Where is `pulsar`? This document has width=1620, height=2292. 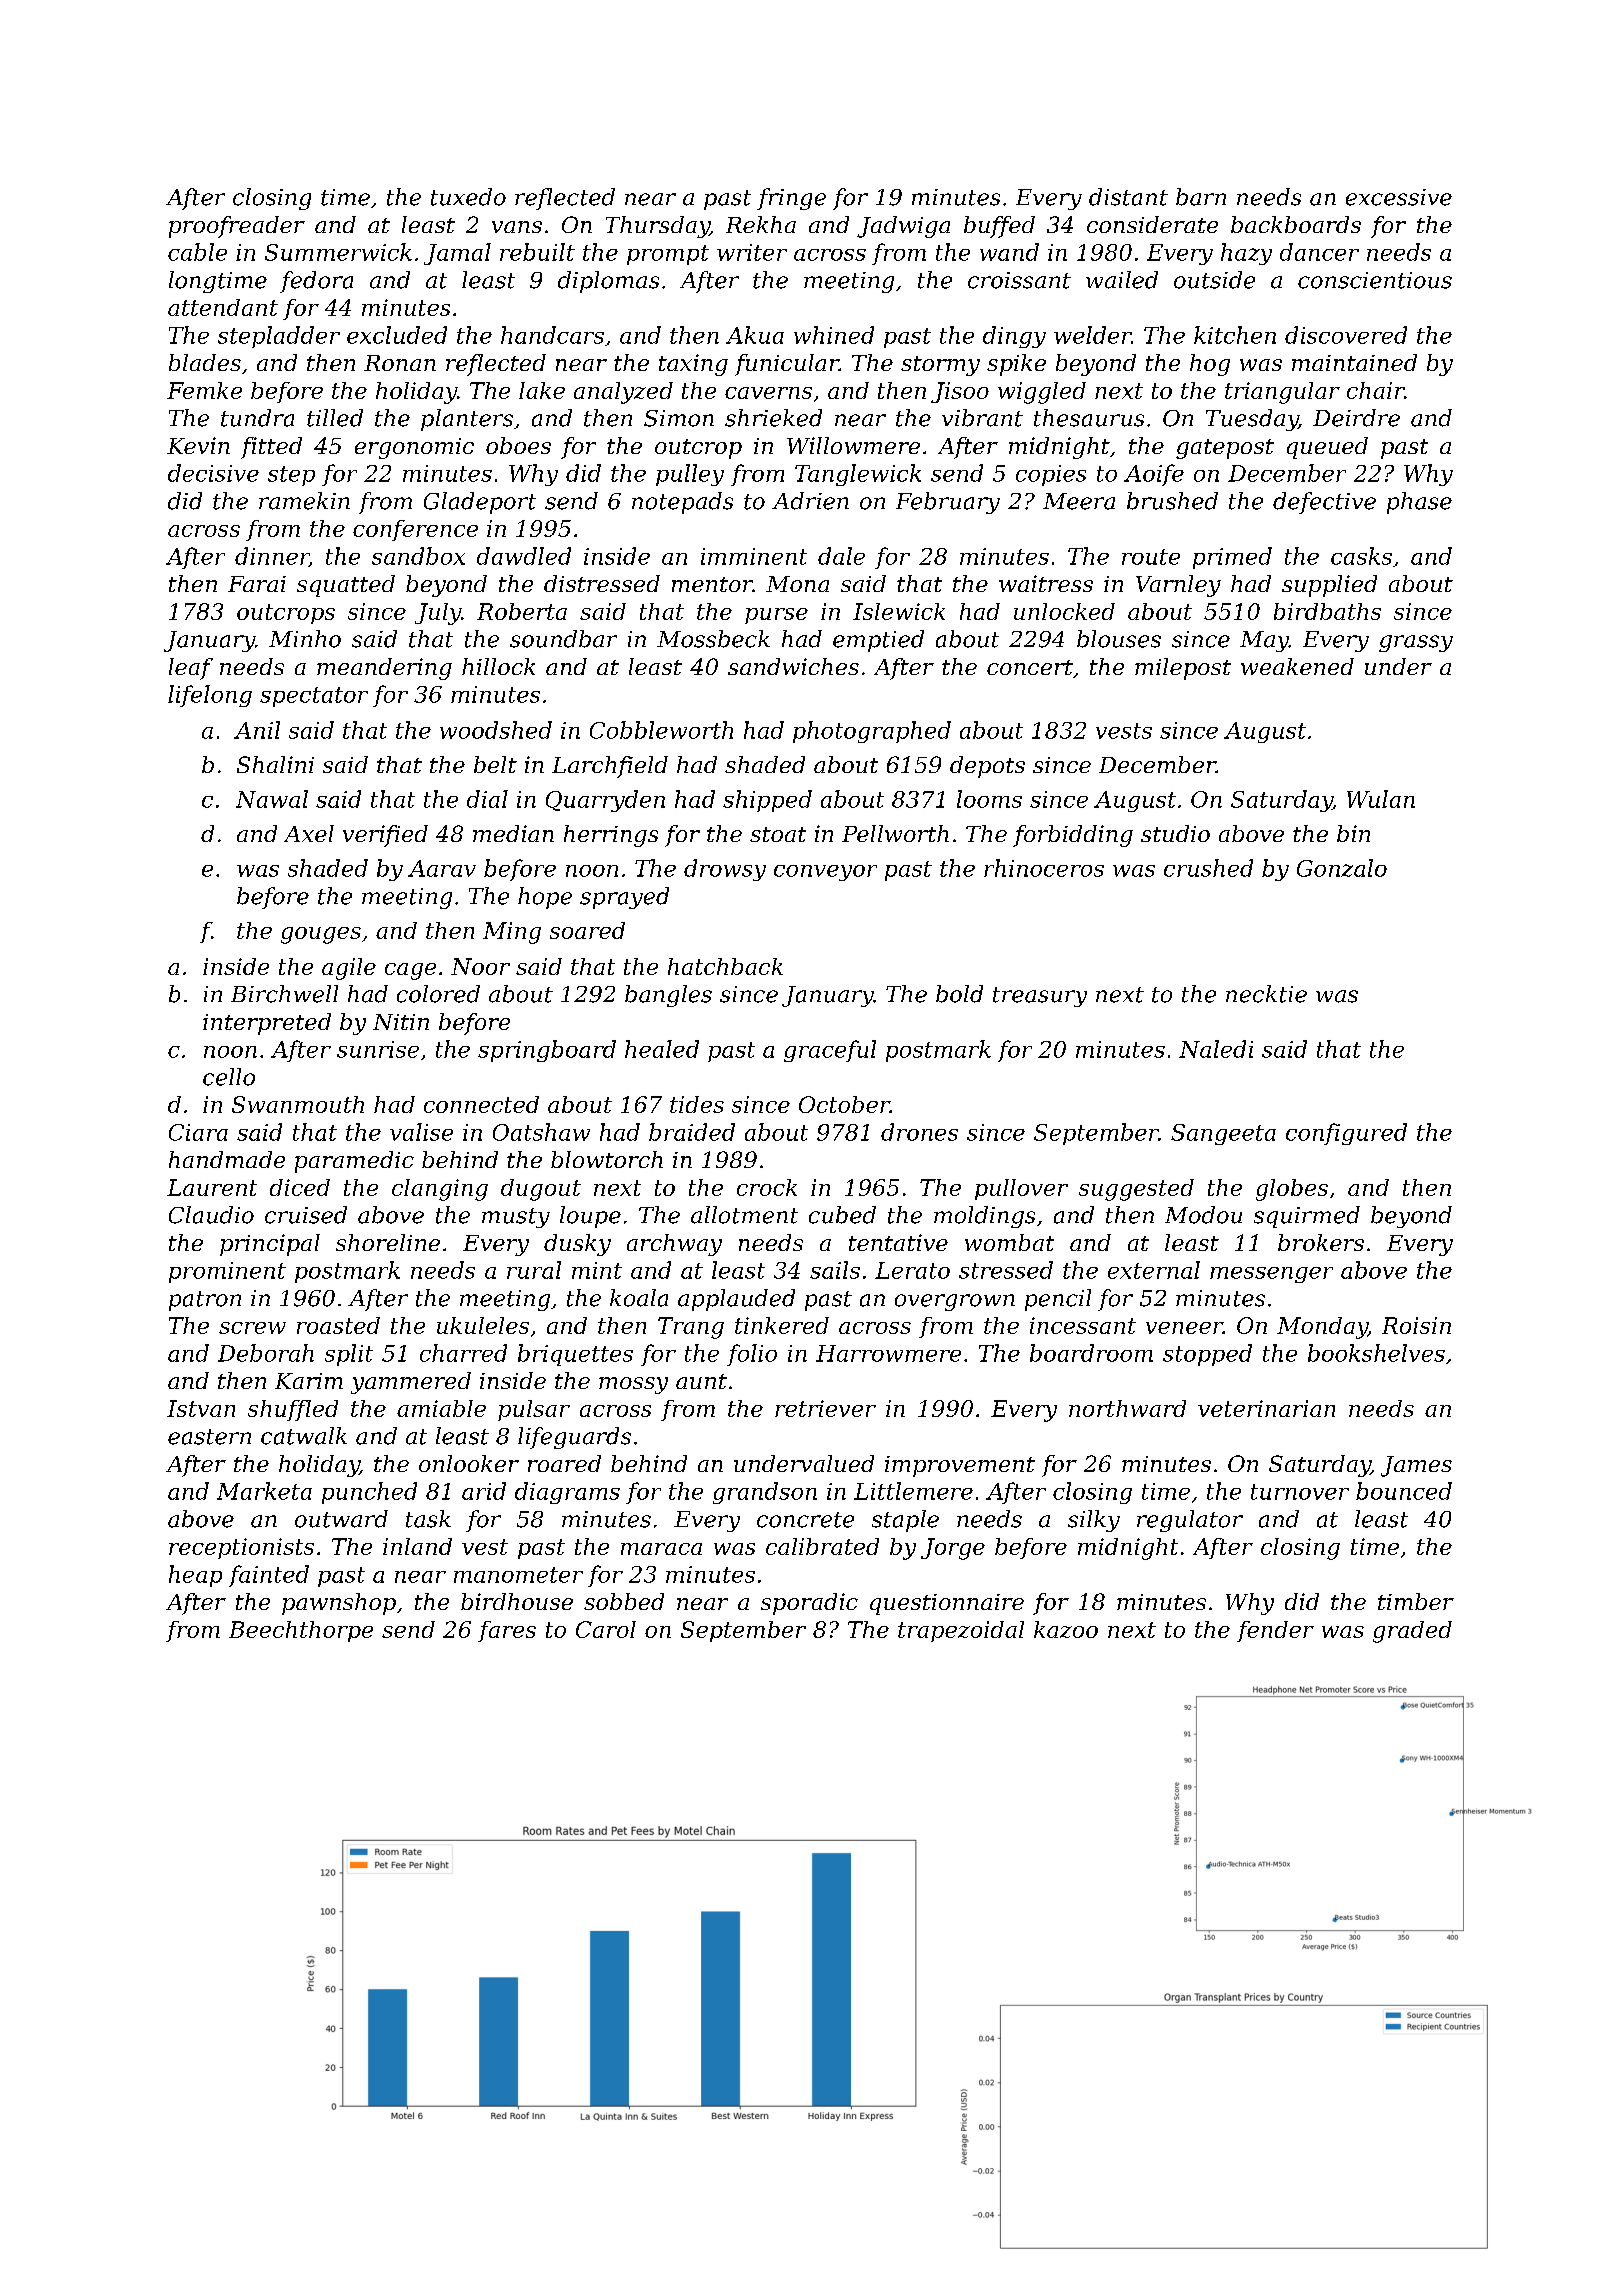
pulsar is located at coordinates (534, 1410).
